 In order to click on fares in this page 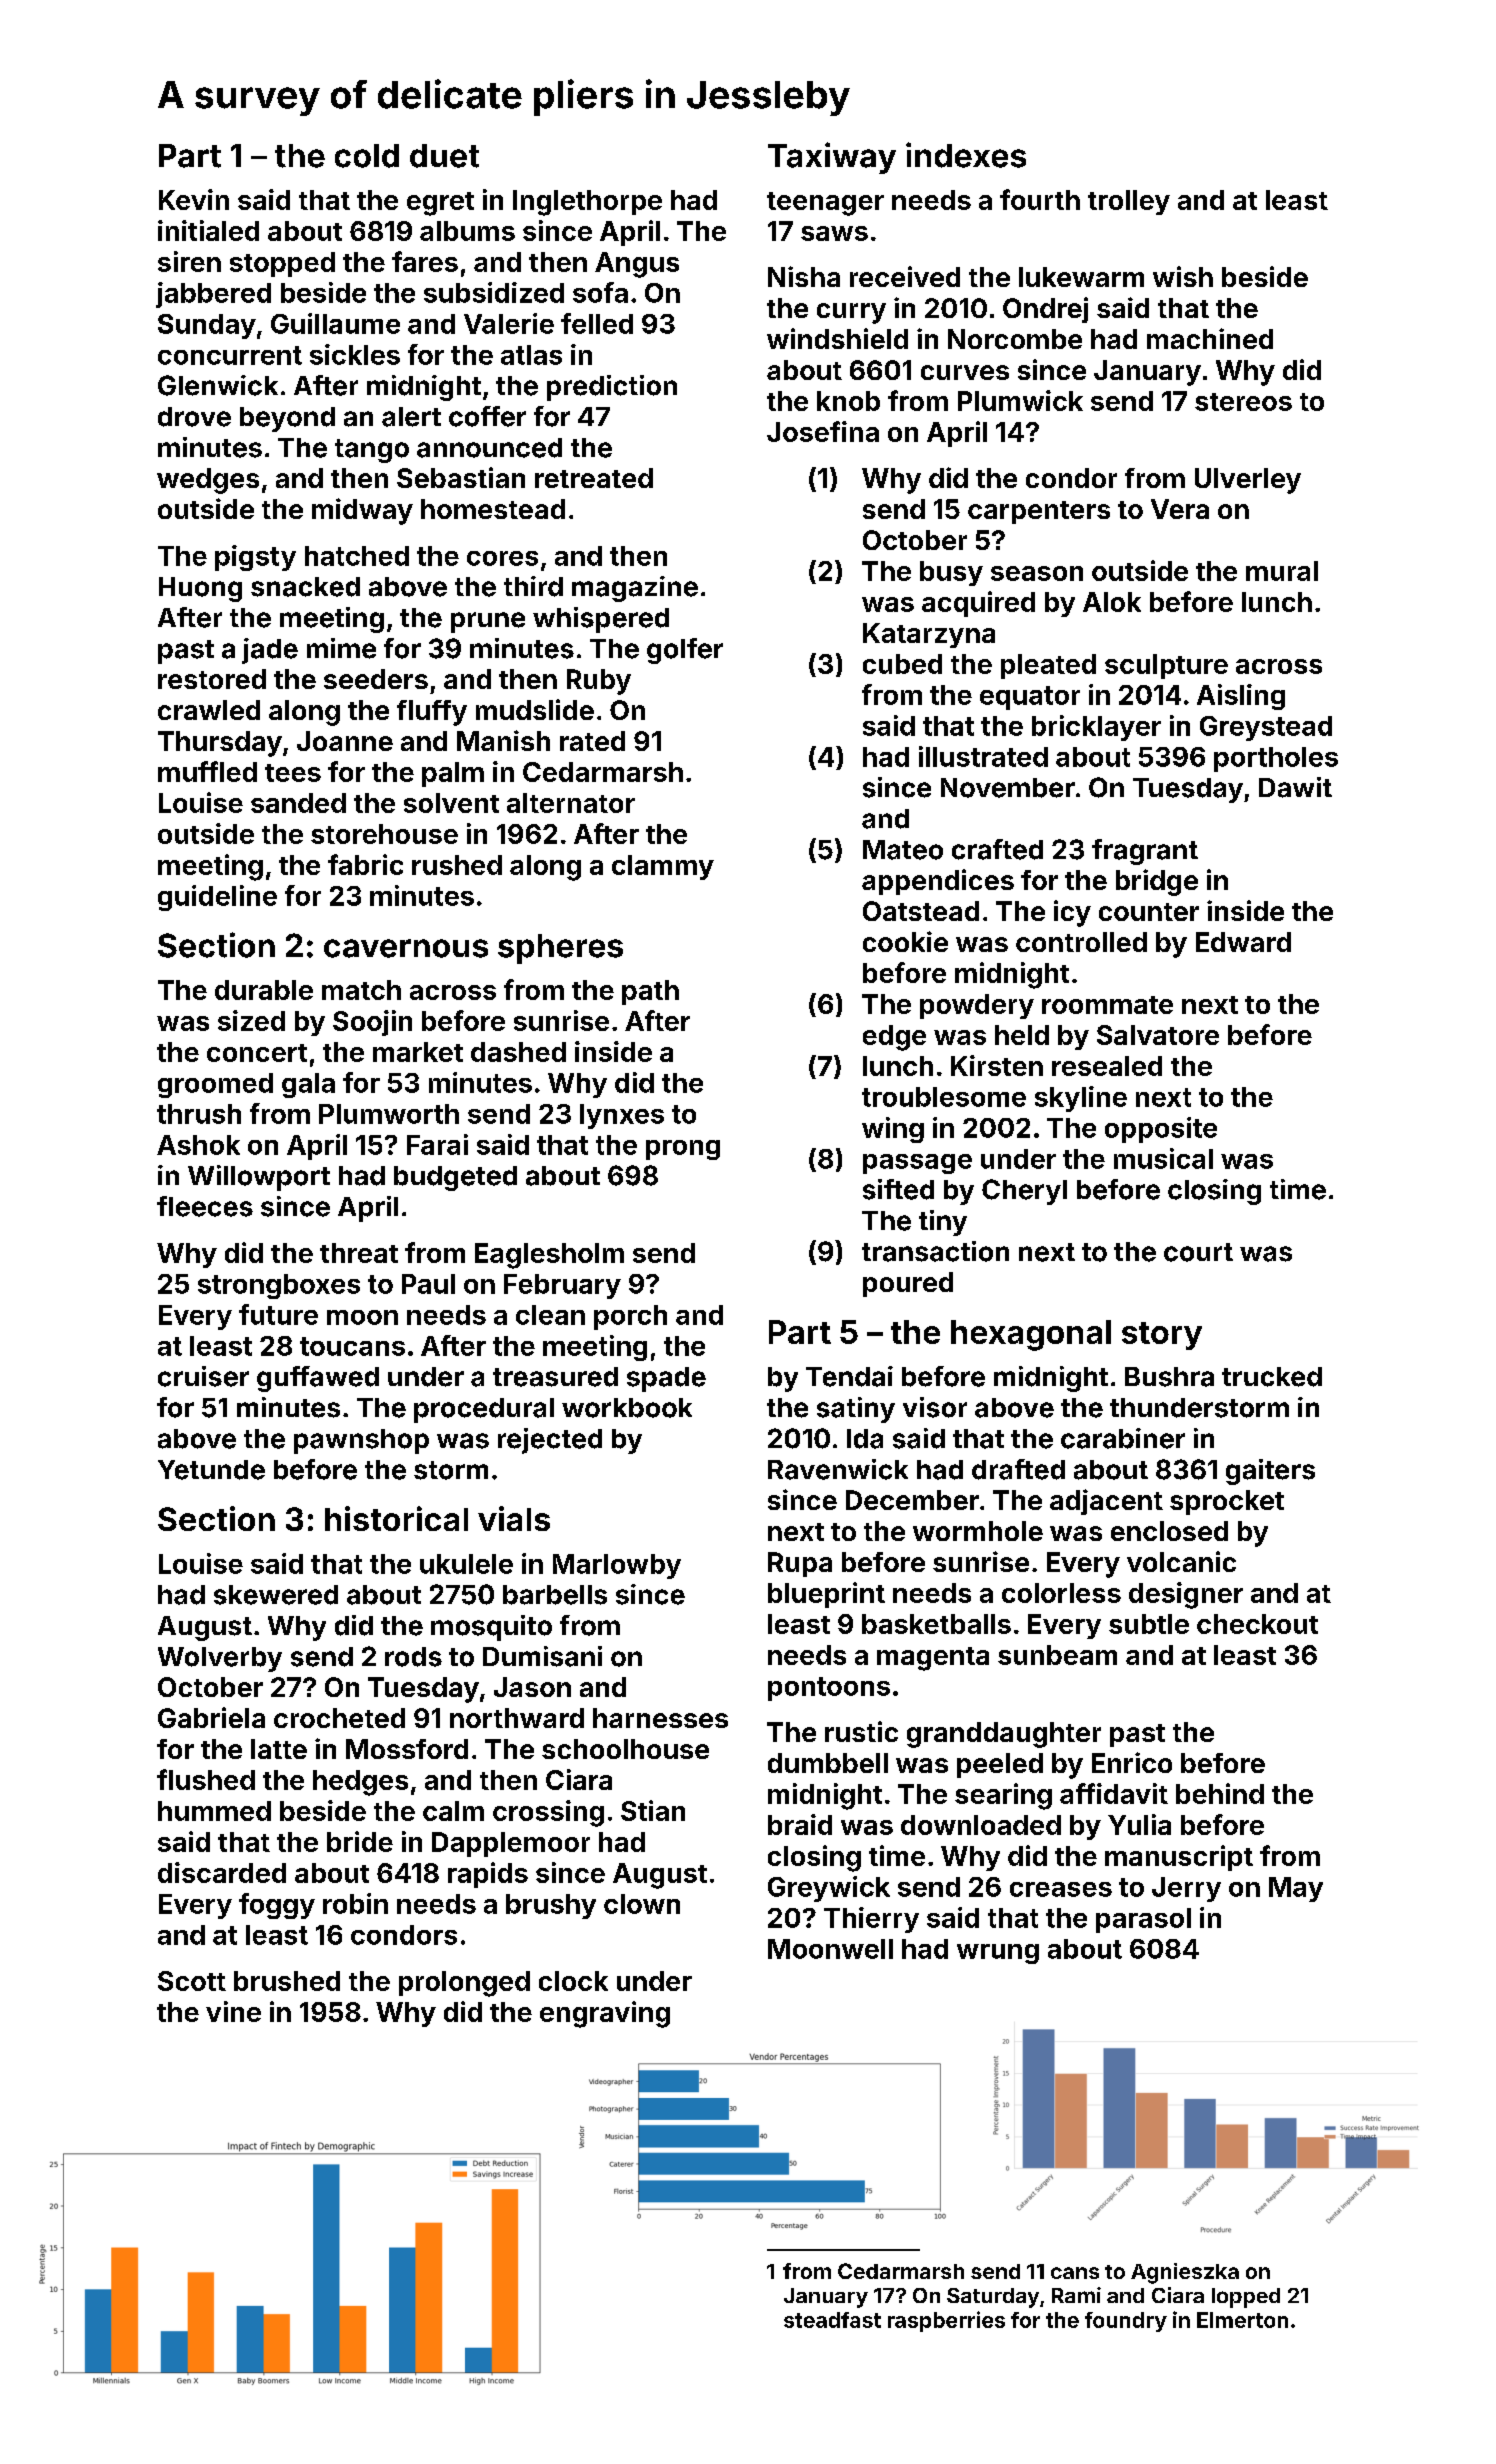, I will do `click(425, 261)`.
